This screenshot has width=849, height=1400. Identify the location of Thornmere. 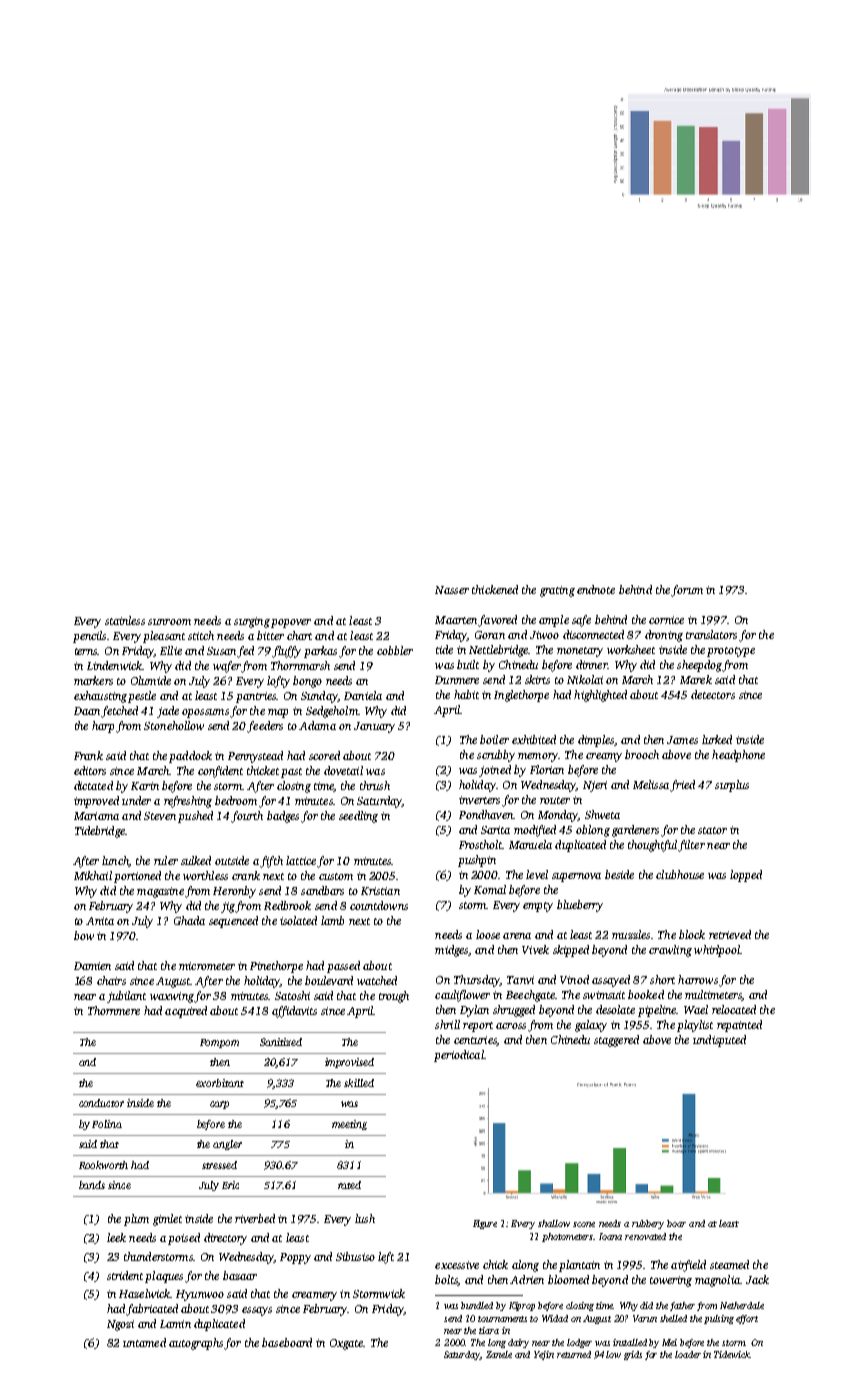
(114, 1010).
